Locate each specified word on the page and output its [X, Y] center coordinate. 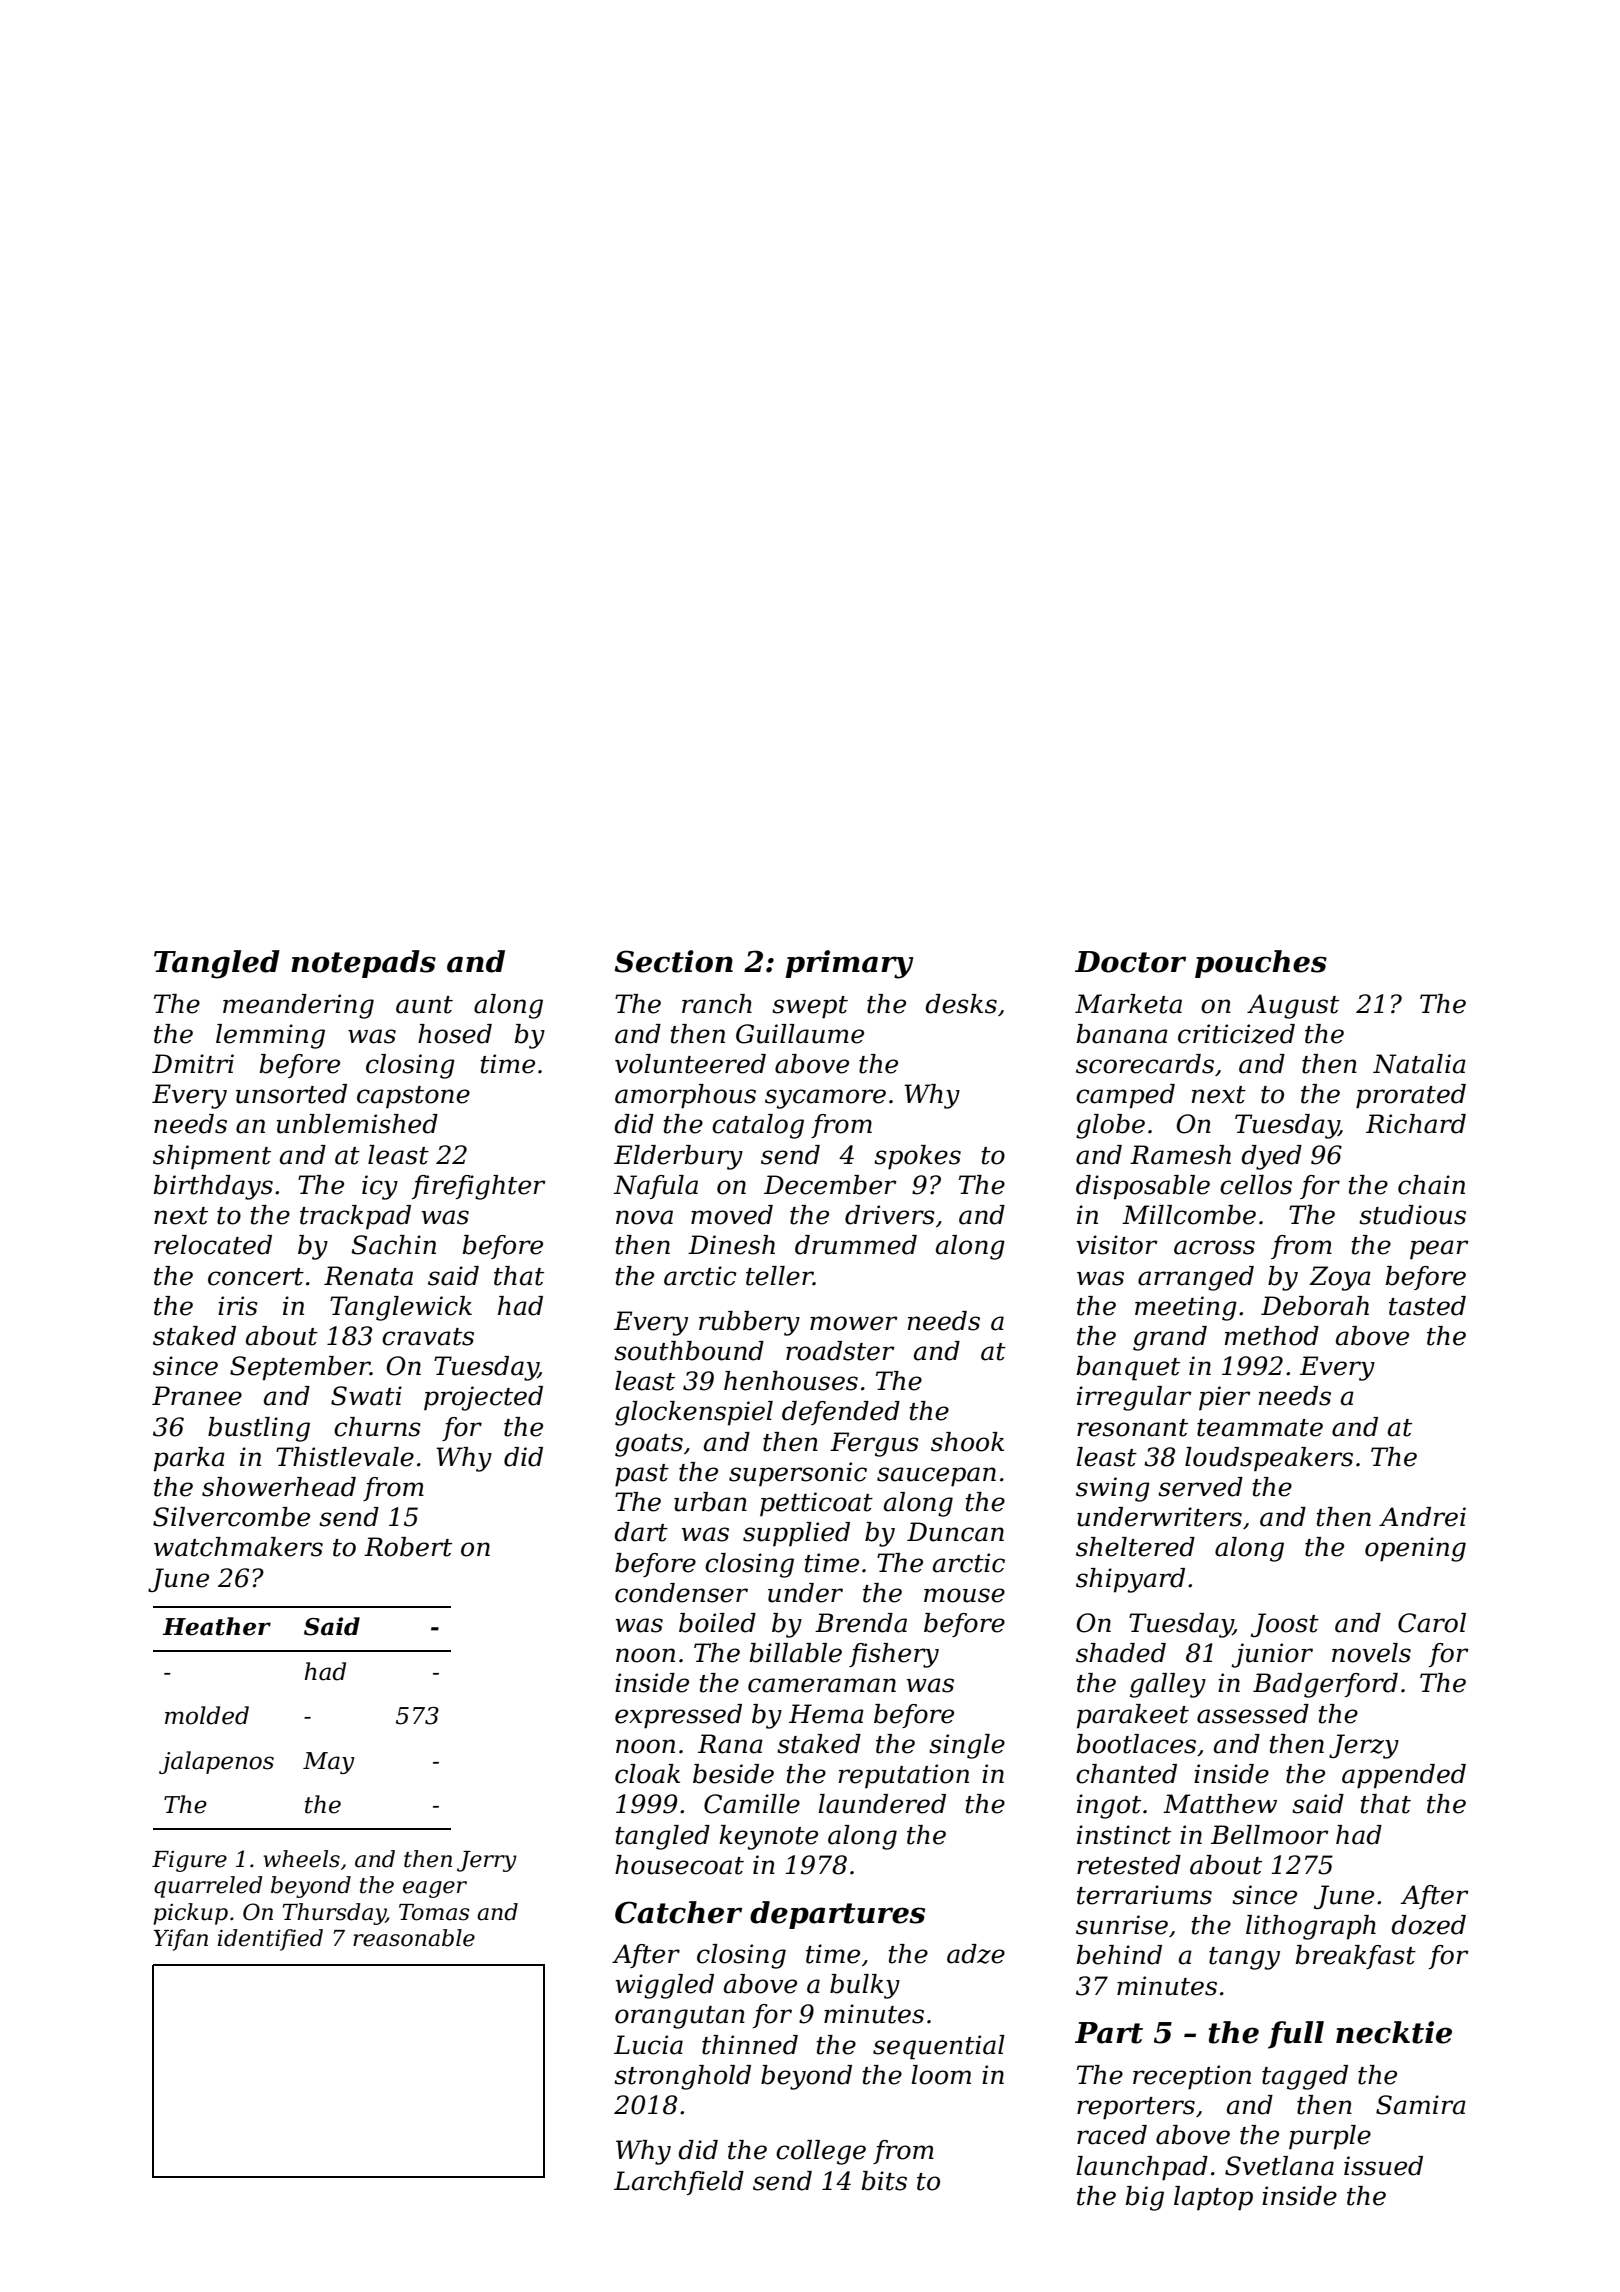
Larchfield [679, 2183]
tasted [1427, 1306]
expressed [678, 1716]
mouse [964, 1595]
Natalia [1419, 1064]
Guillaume [800, 1034]
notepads [363, 964]
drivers [890, 1215]
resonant [1132, 1428]
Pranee [197, 1396]
